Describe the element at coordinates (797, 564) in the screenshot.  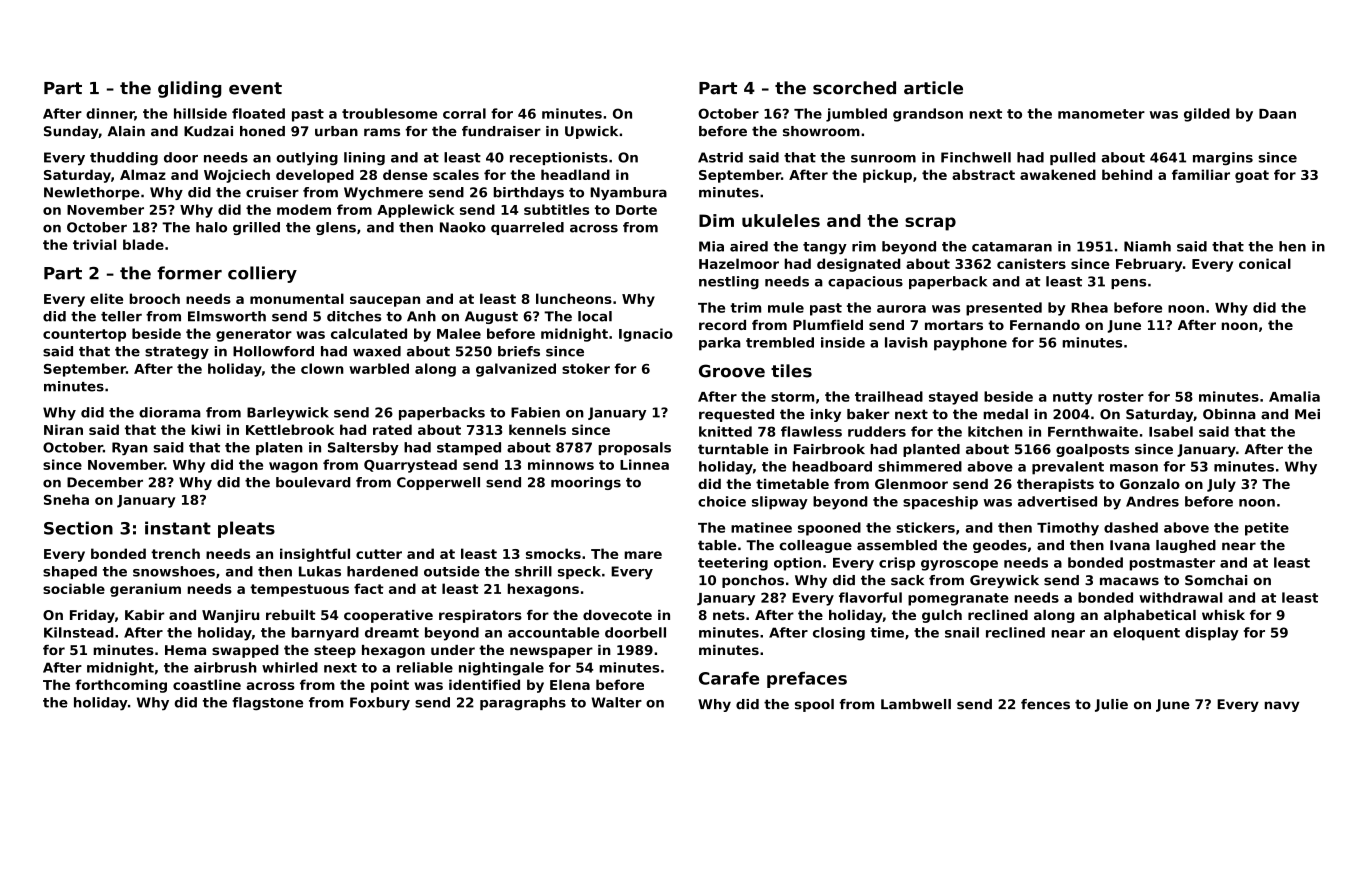
I see `option` at that location.
